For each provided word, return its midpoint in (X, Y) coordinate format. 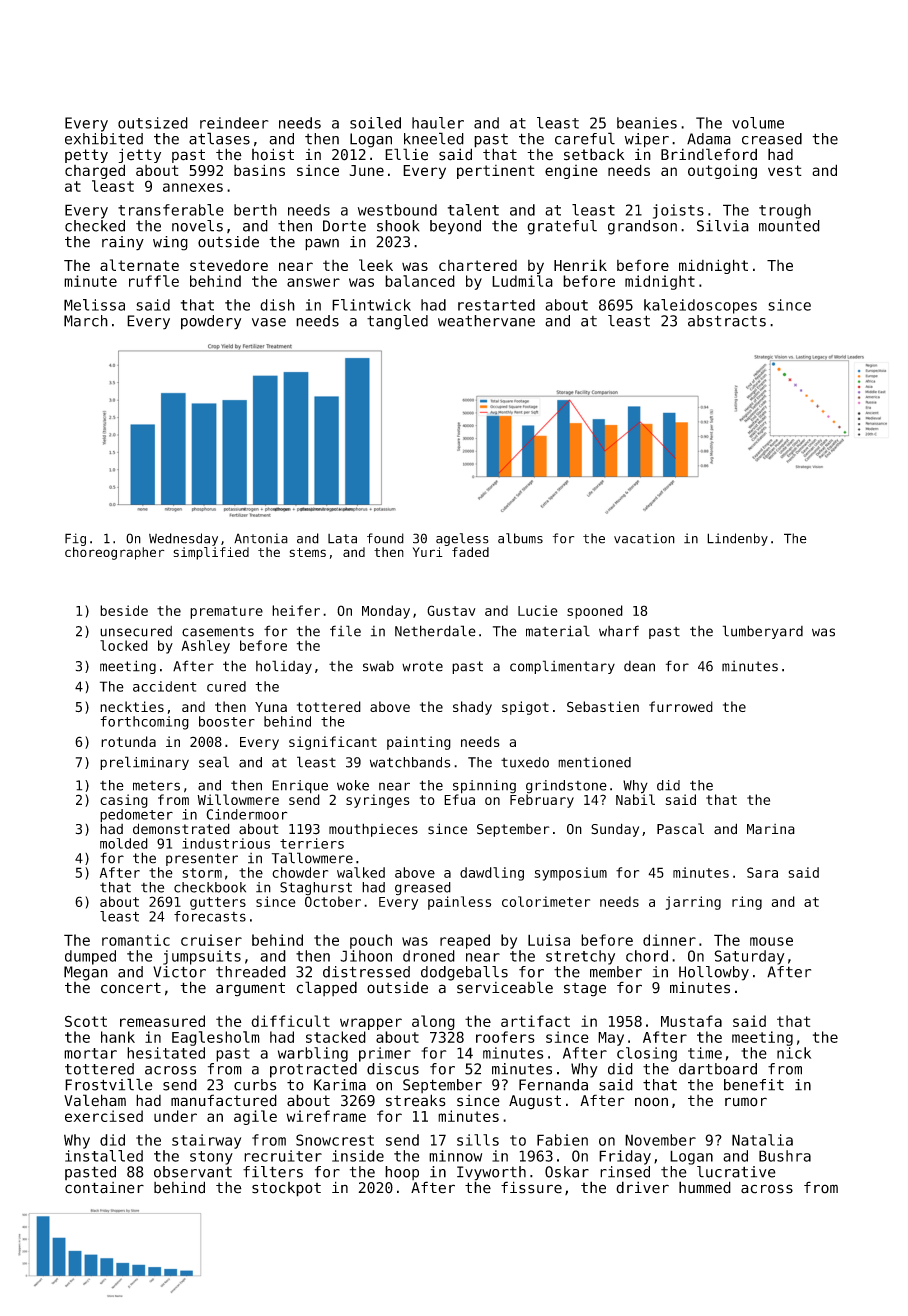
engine (571, 172)
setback (594, 154)
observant (193, 1172)
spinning (484, 787)
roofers (505, 1037)
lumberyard (763, 632)
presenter (202, 859)
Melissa (94, 305)
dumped (90, 957)
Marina (771, 829)
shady (472, 708)
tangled (397, 322)
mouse (771, 941)
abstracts (727, 321)
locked (124, 645)
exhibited (104, 139)
